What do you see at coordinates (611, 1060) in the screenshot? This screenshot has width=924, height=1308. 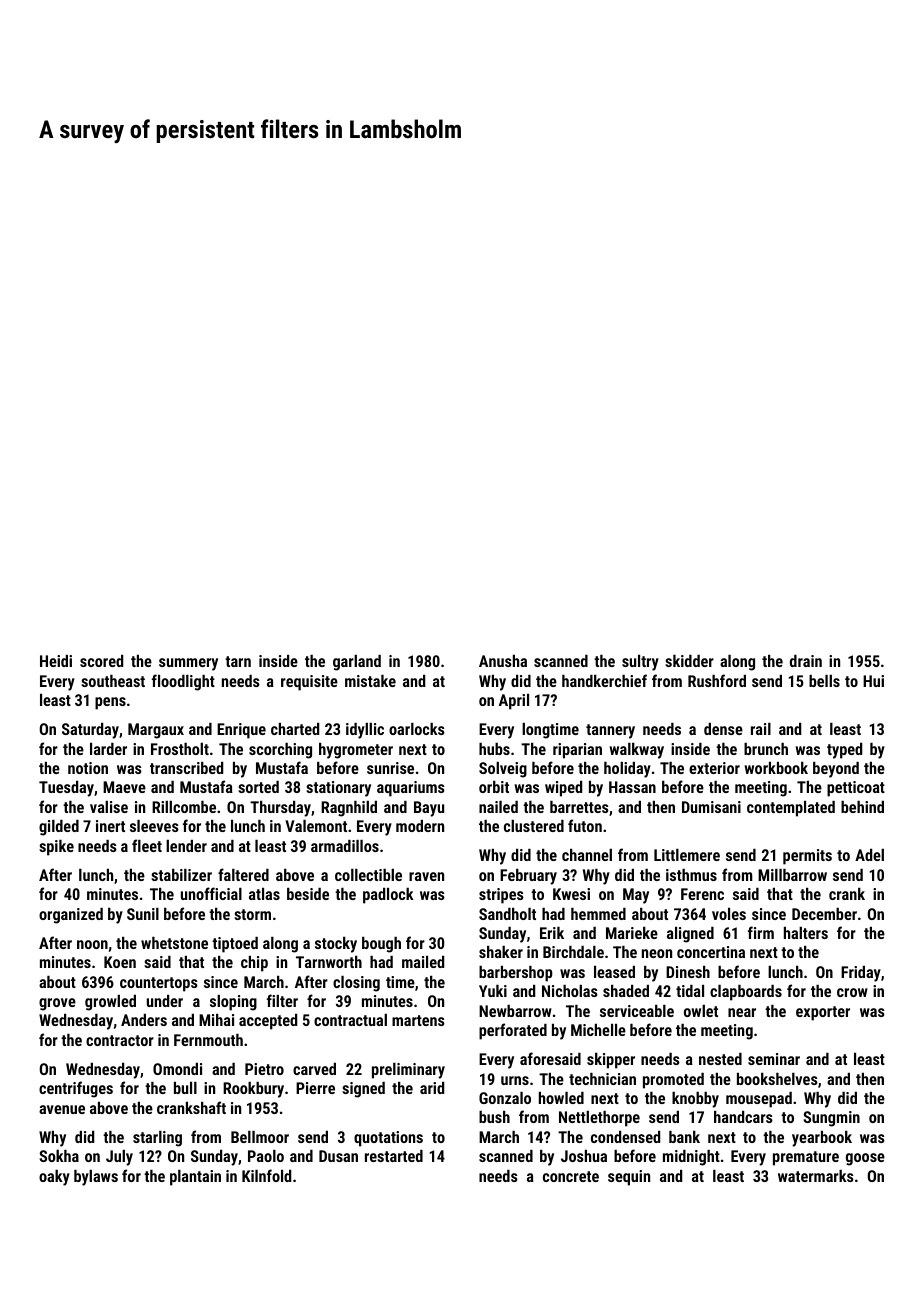 I see `skipper` at bounding box center [611, 1060].
